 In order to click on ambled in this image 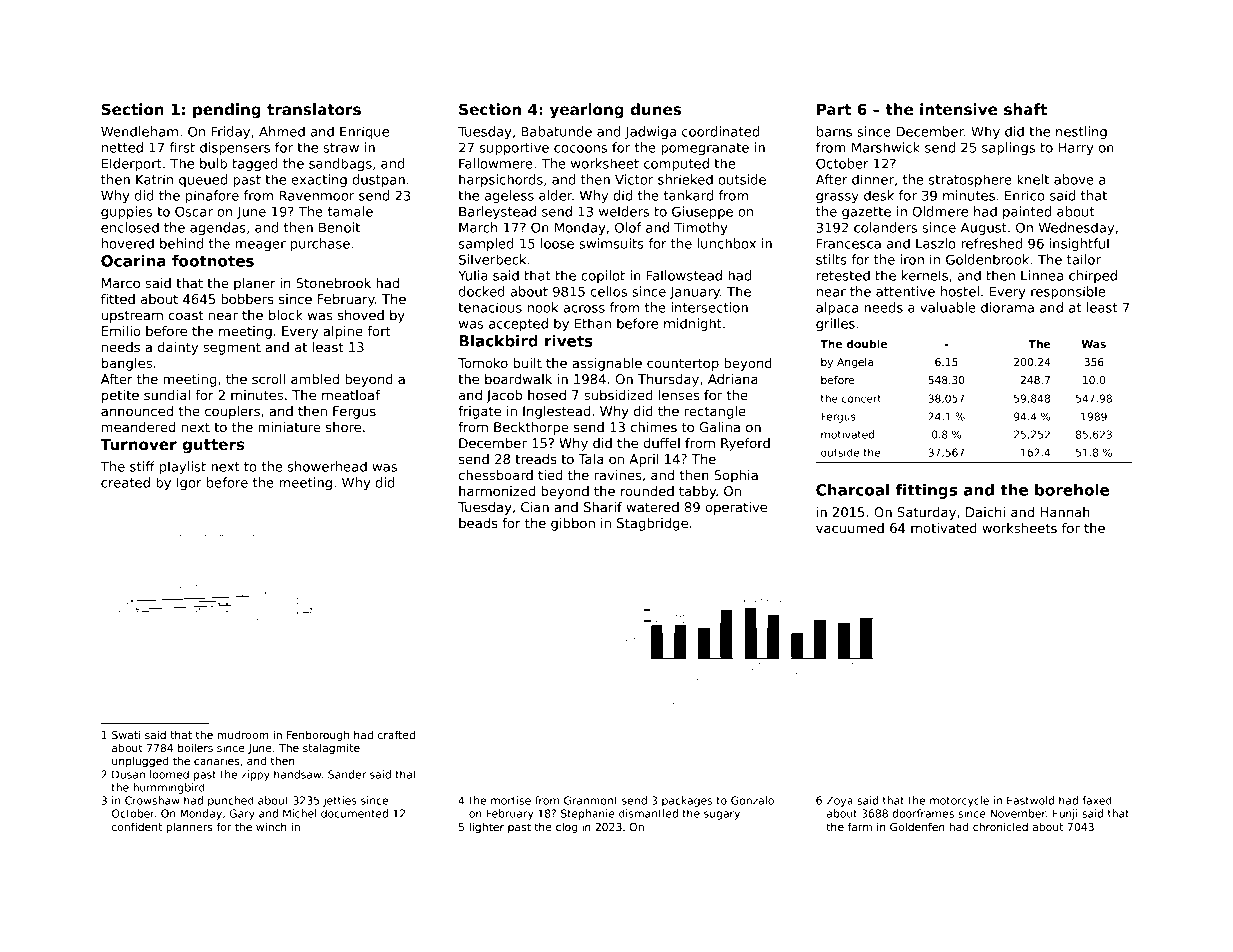, I will do `click(315, 379)`.
